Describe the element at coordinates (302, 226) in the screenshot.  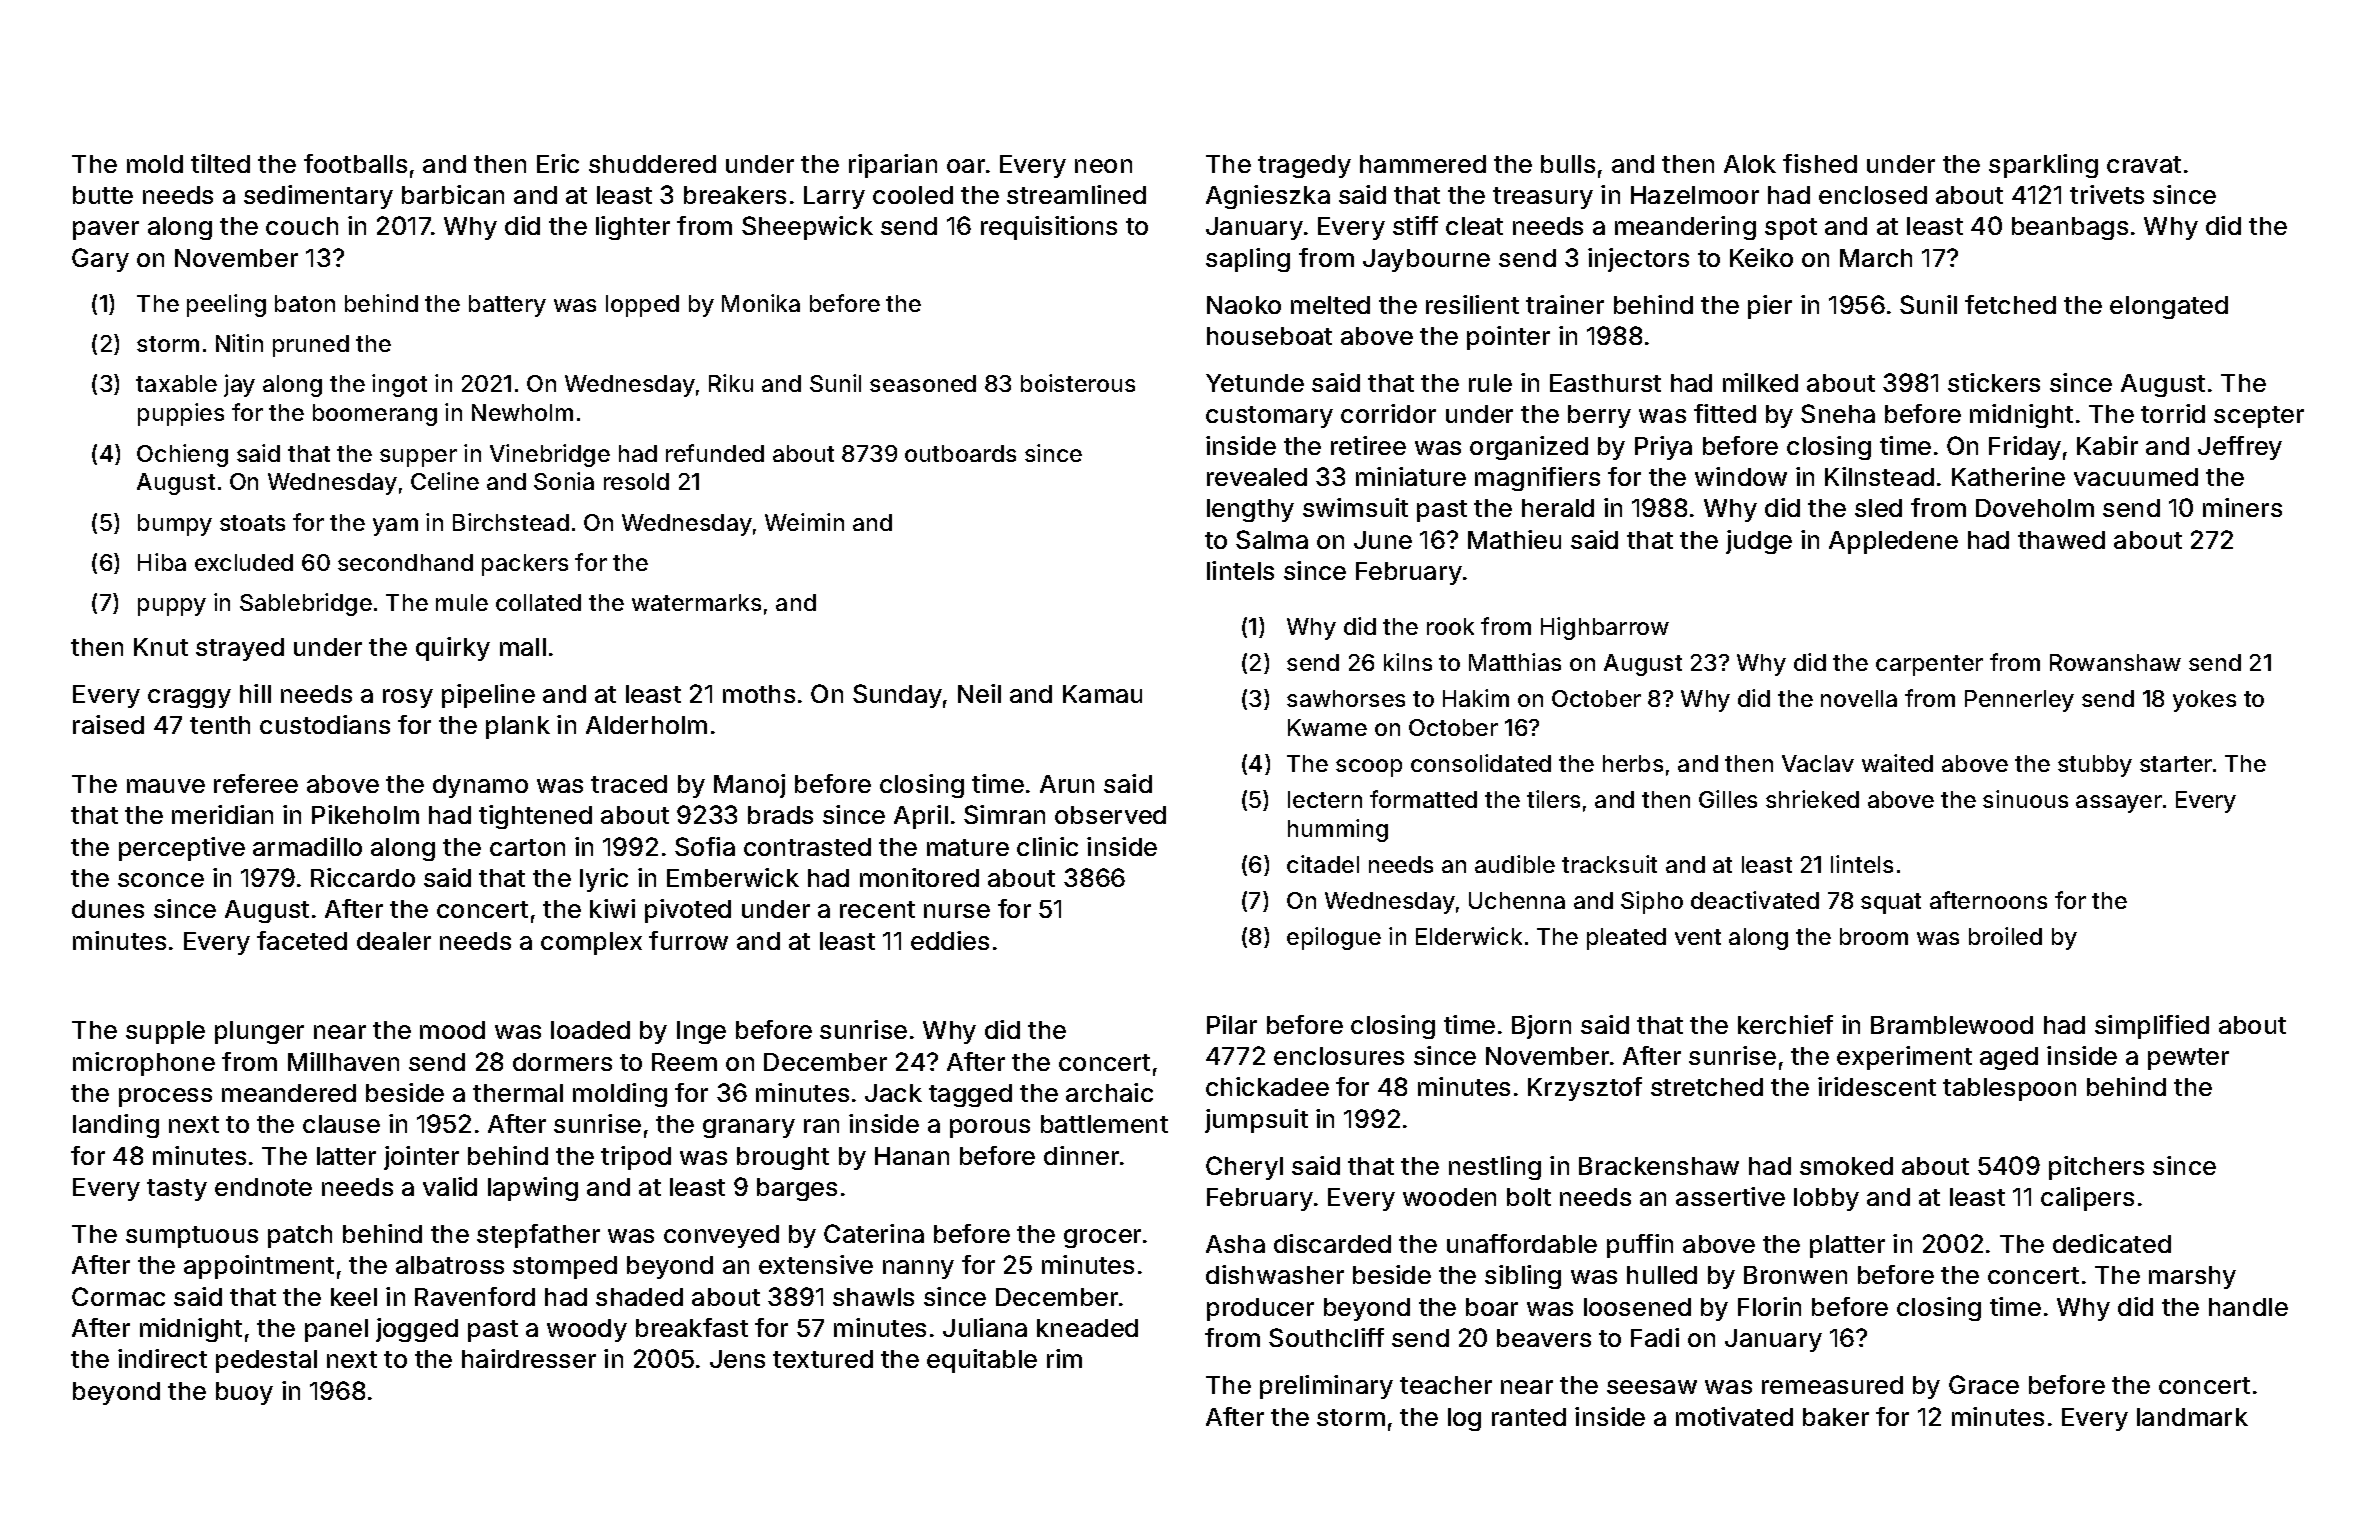
I see `couch` at that location.
